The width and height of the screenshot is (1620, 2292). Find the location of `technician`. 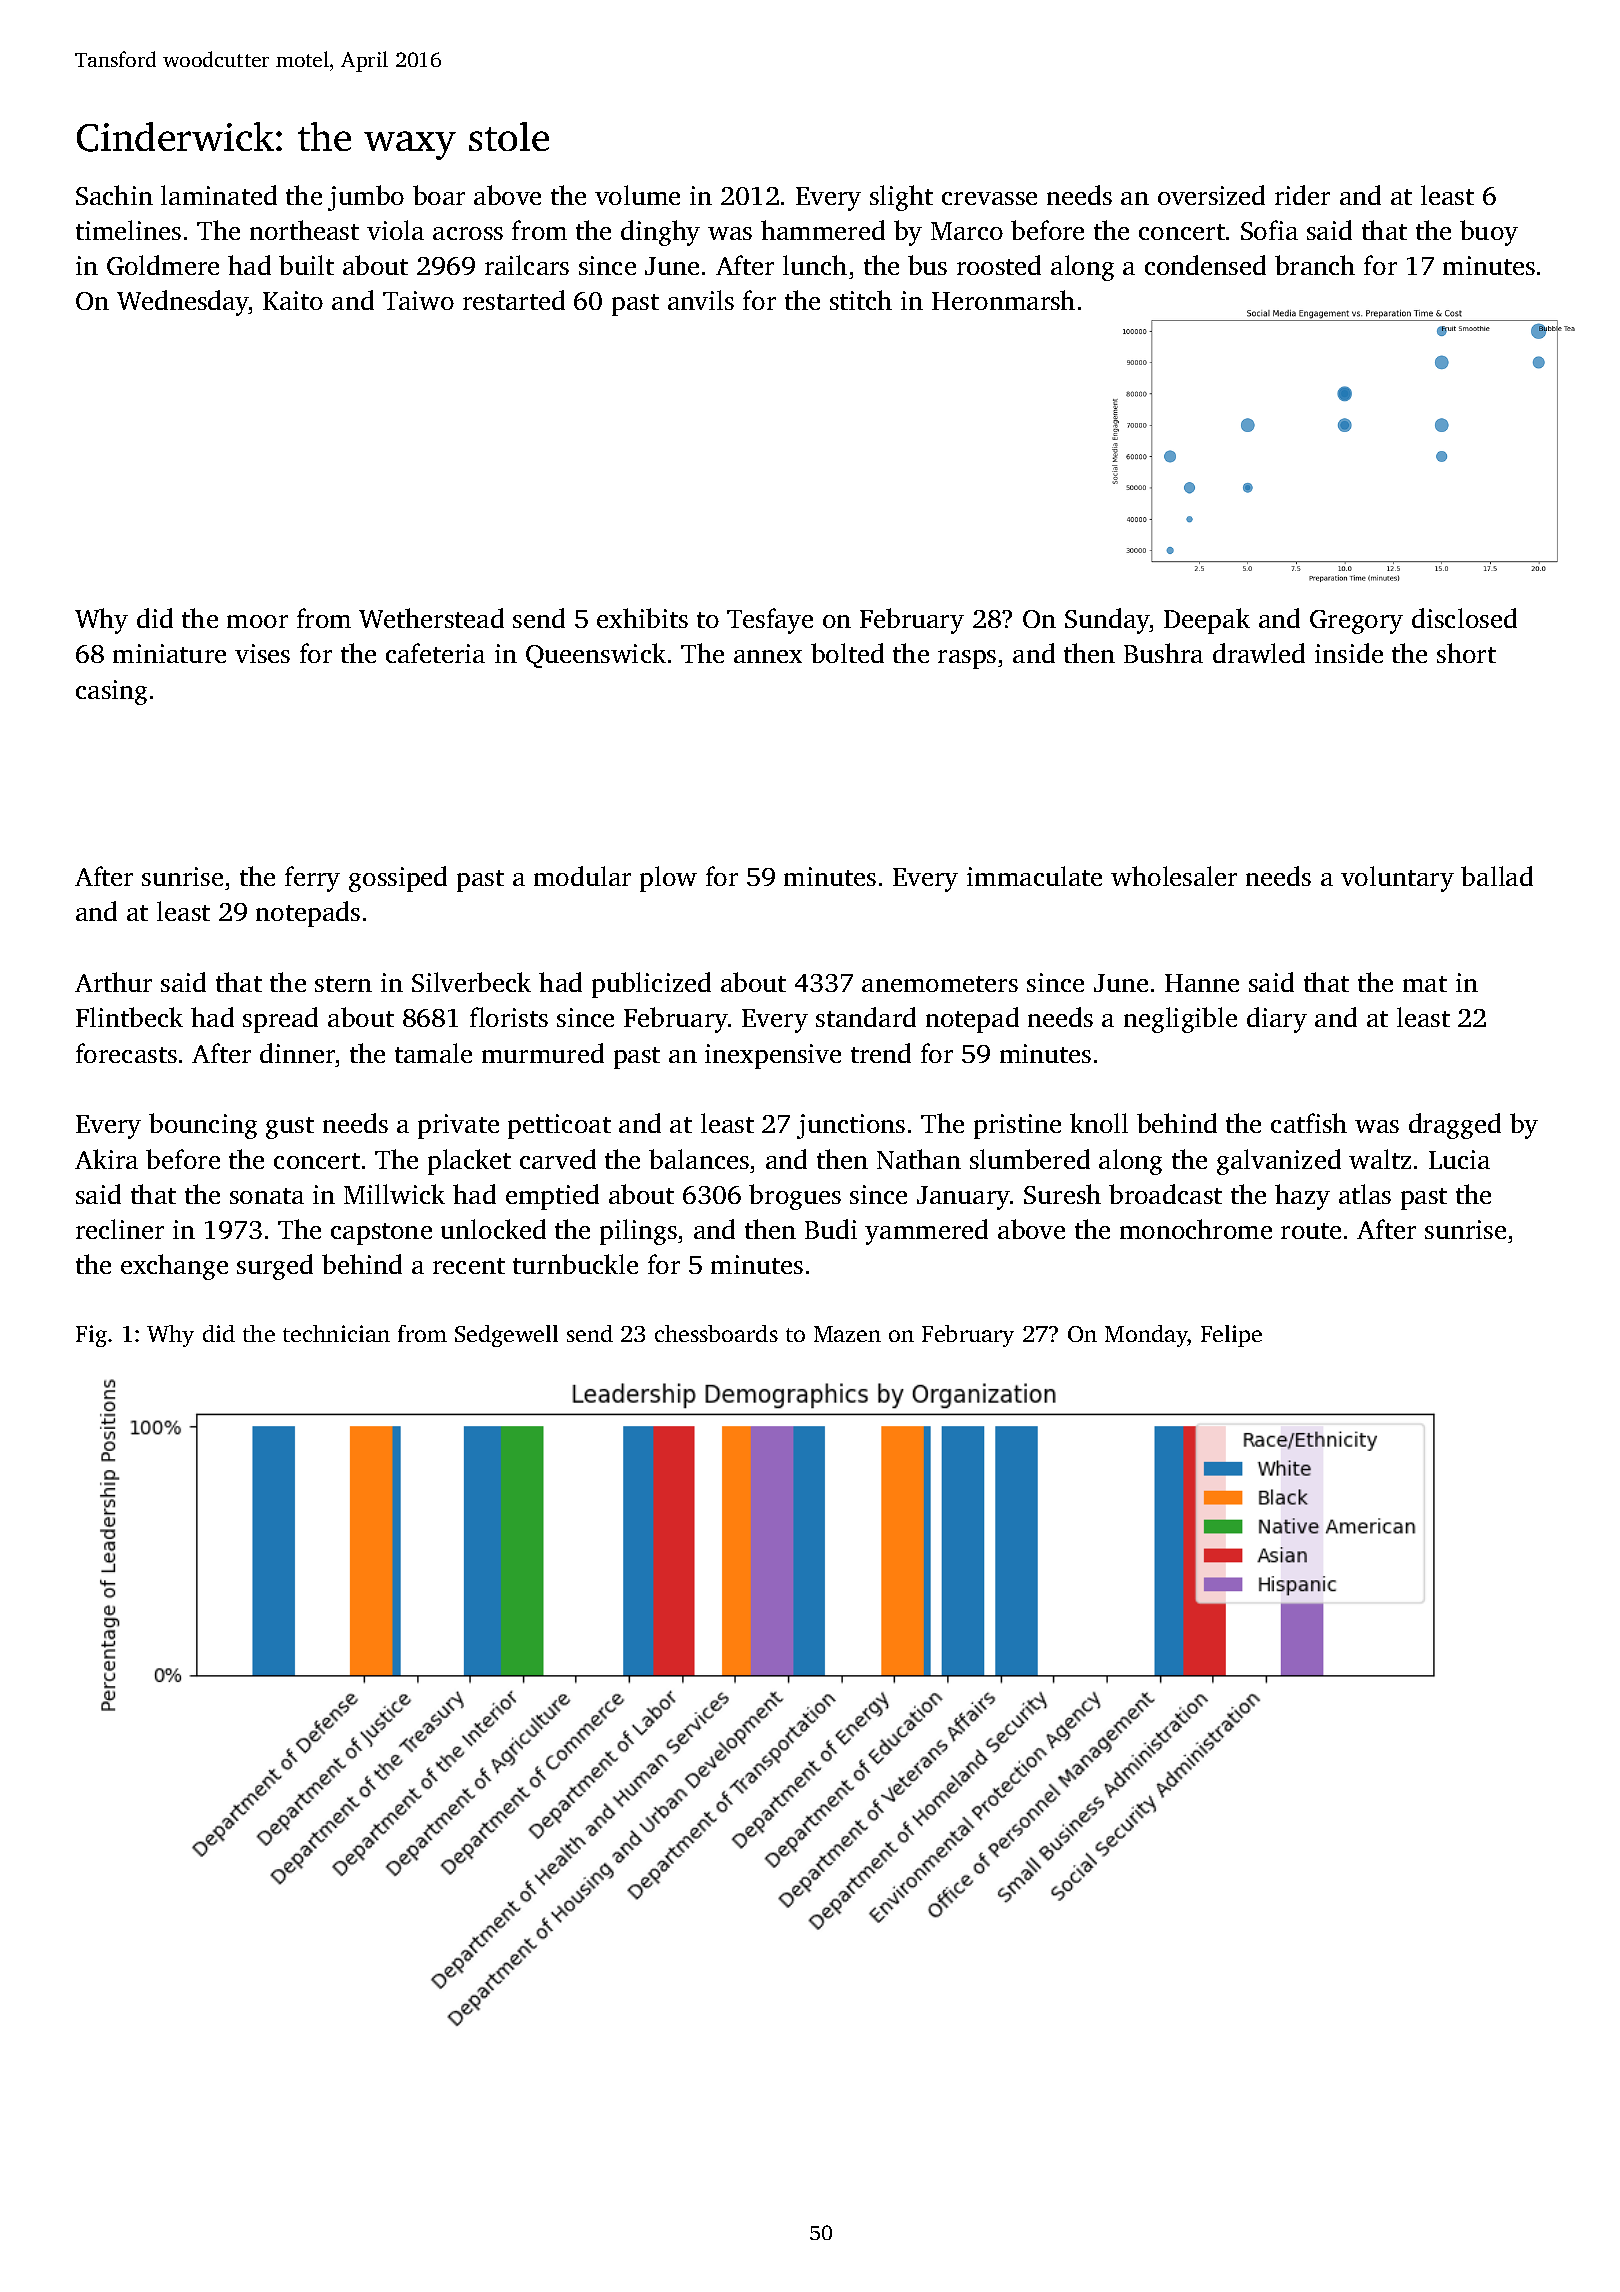

technician is located at coordinates (336, 1333).
